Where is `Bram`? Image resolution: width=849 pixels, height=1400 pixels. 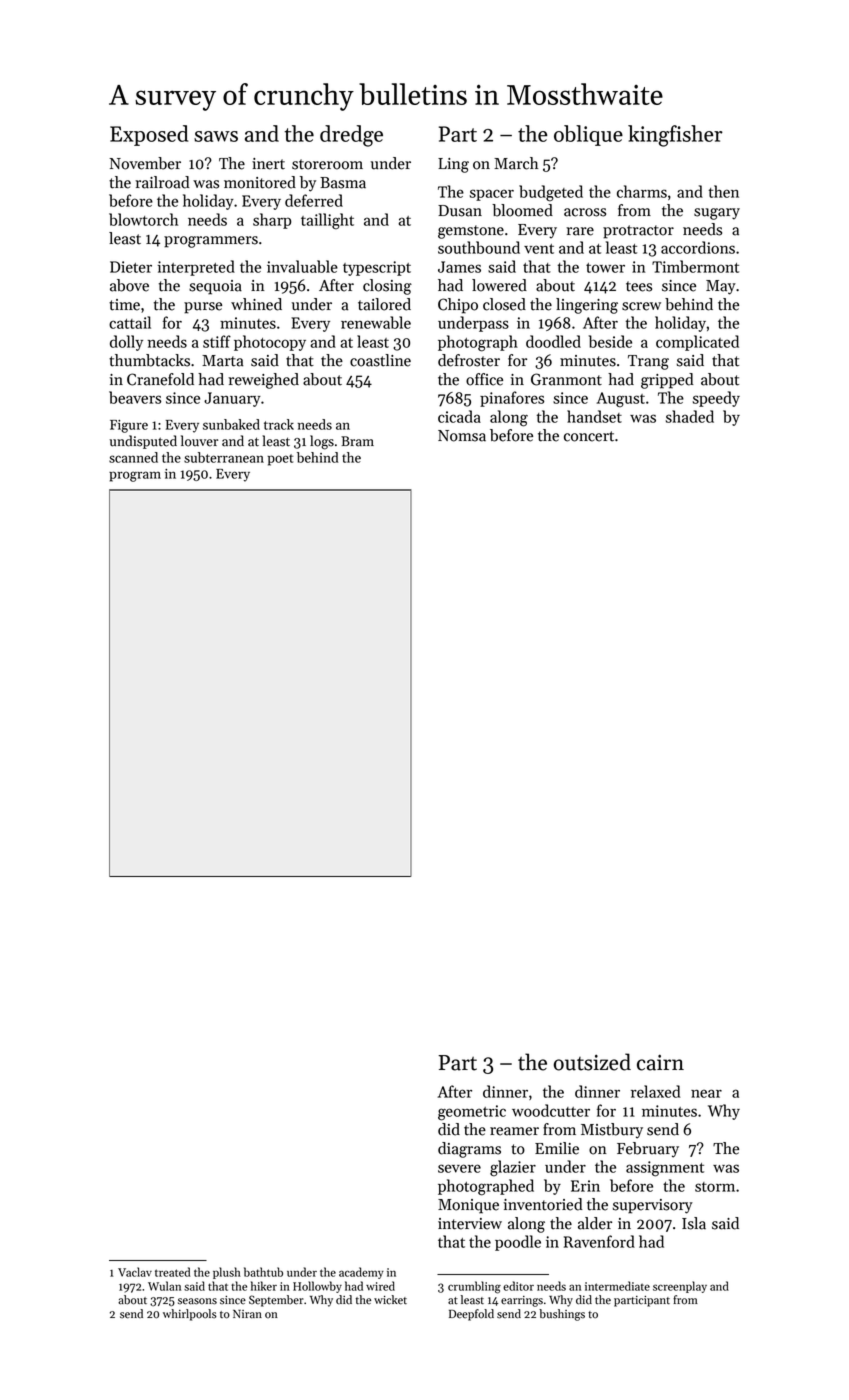 Bram is located at coordinates (357, 441).
